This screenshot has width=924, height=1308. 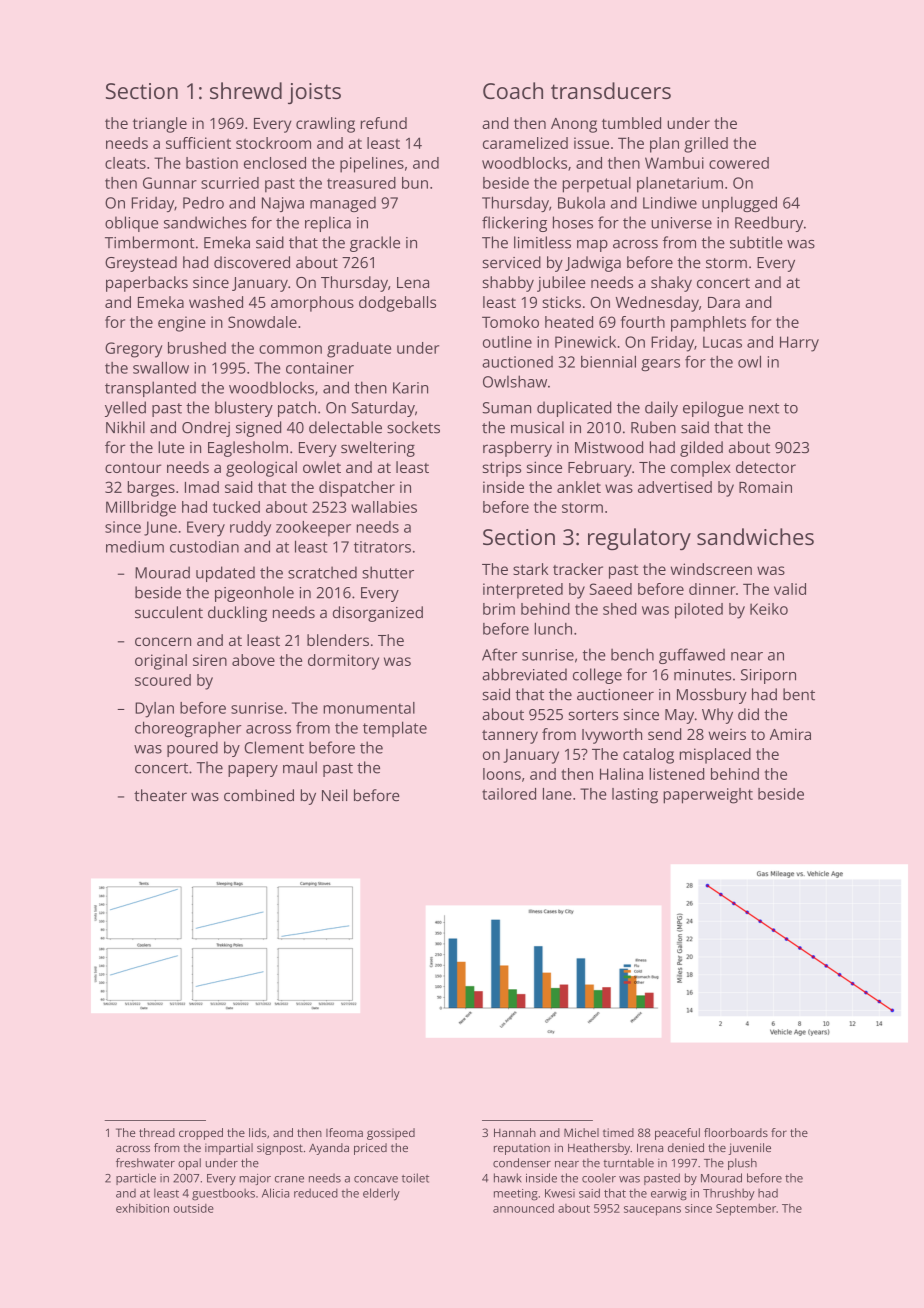 What do you see at coordinates (639, 539) in the screenshot?
I see `regulatory` at bounding box center [639, 539].
